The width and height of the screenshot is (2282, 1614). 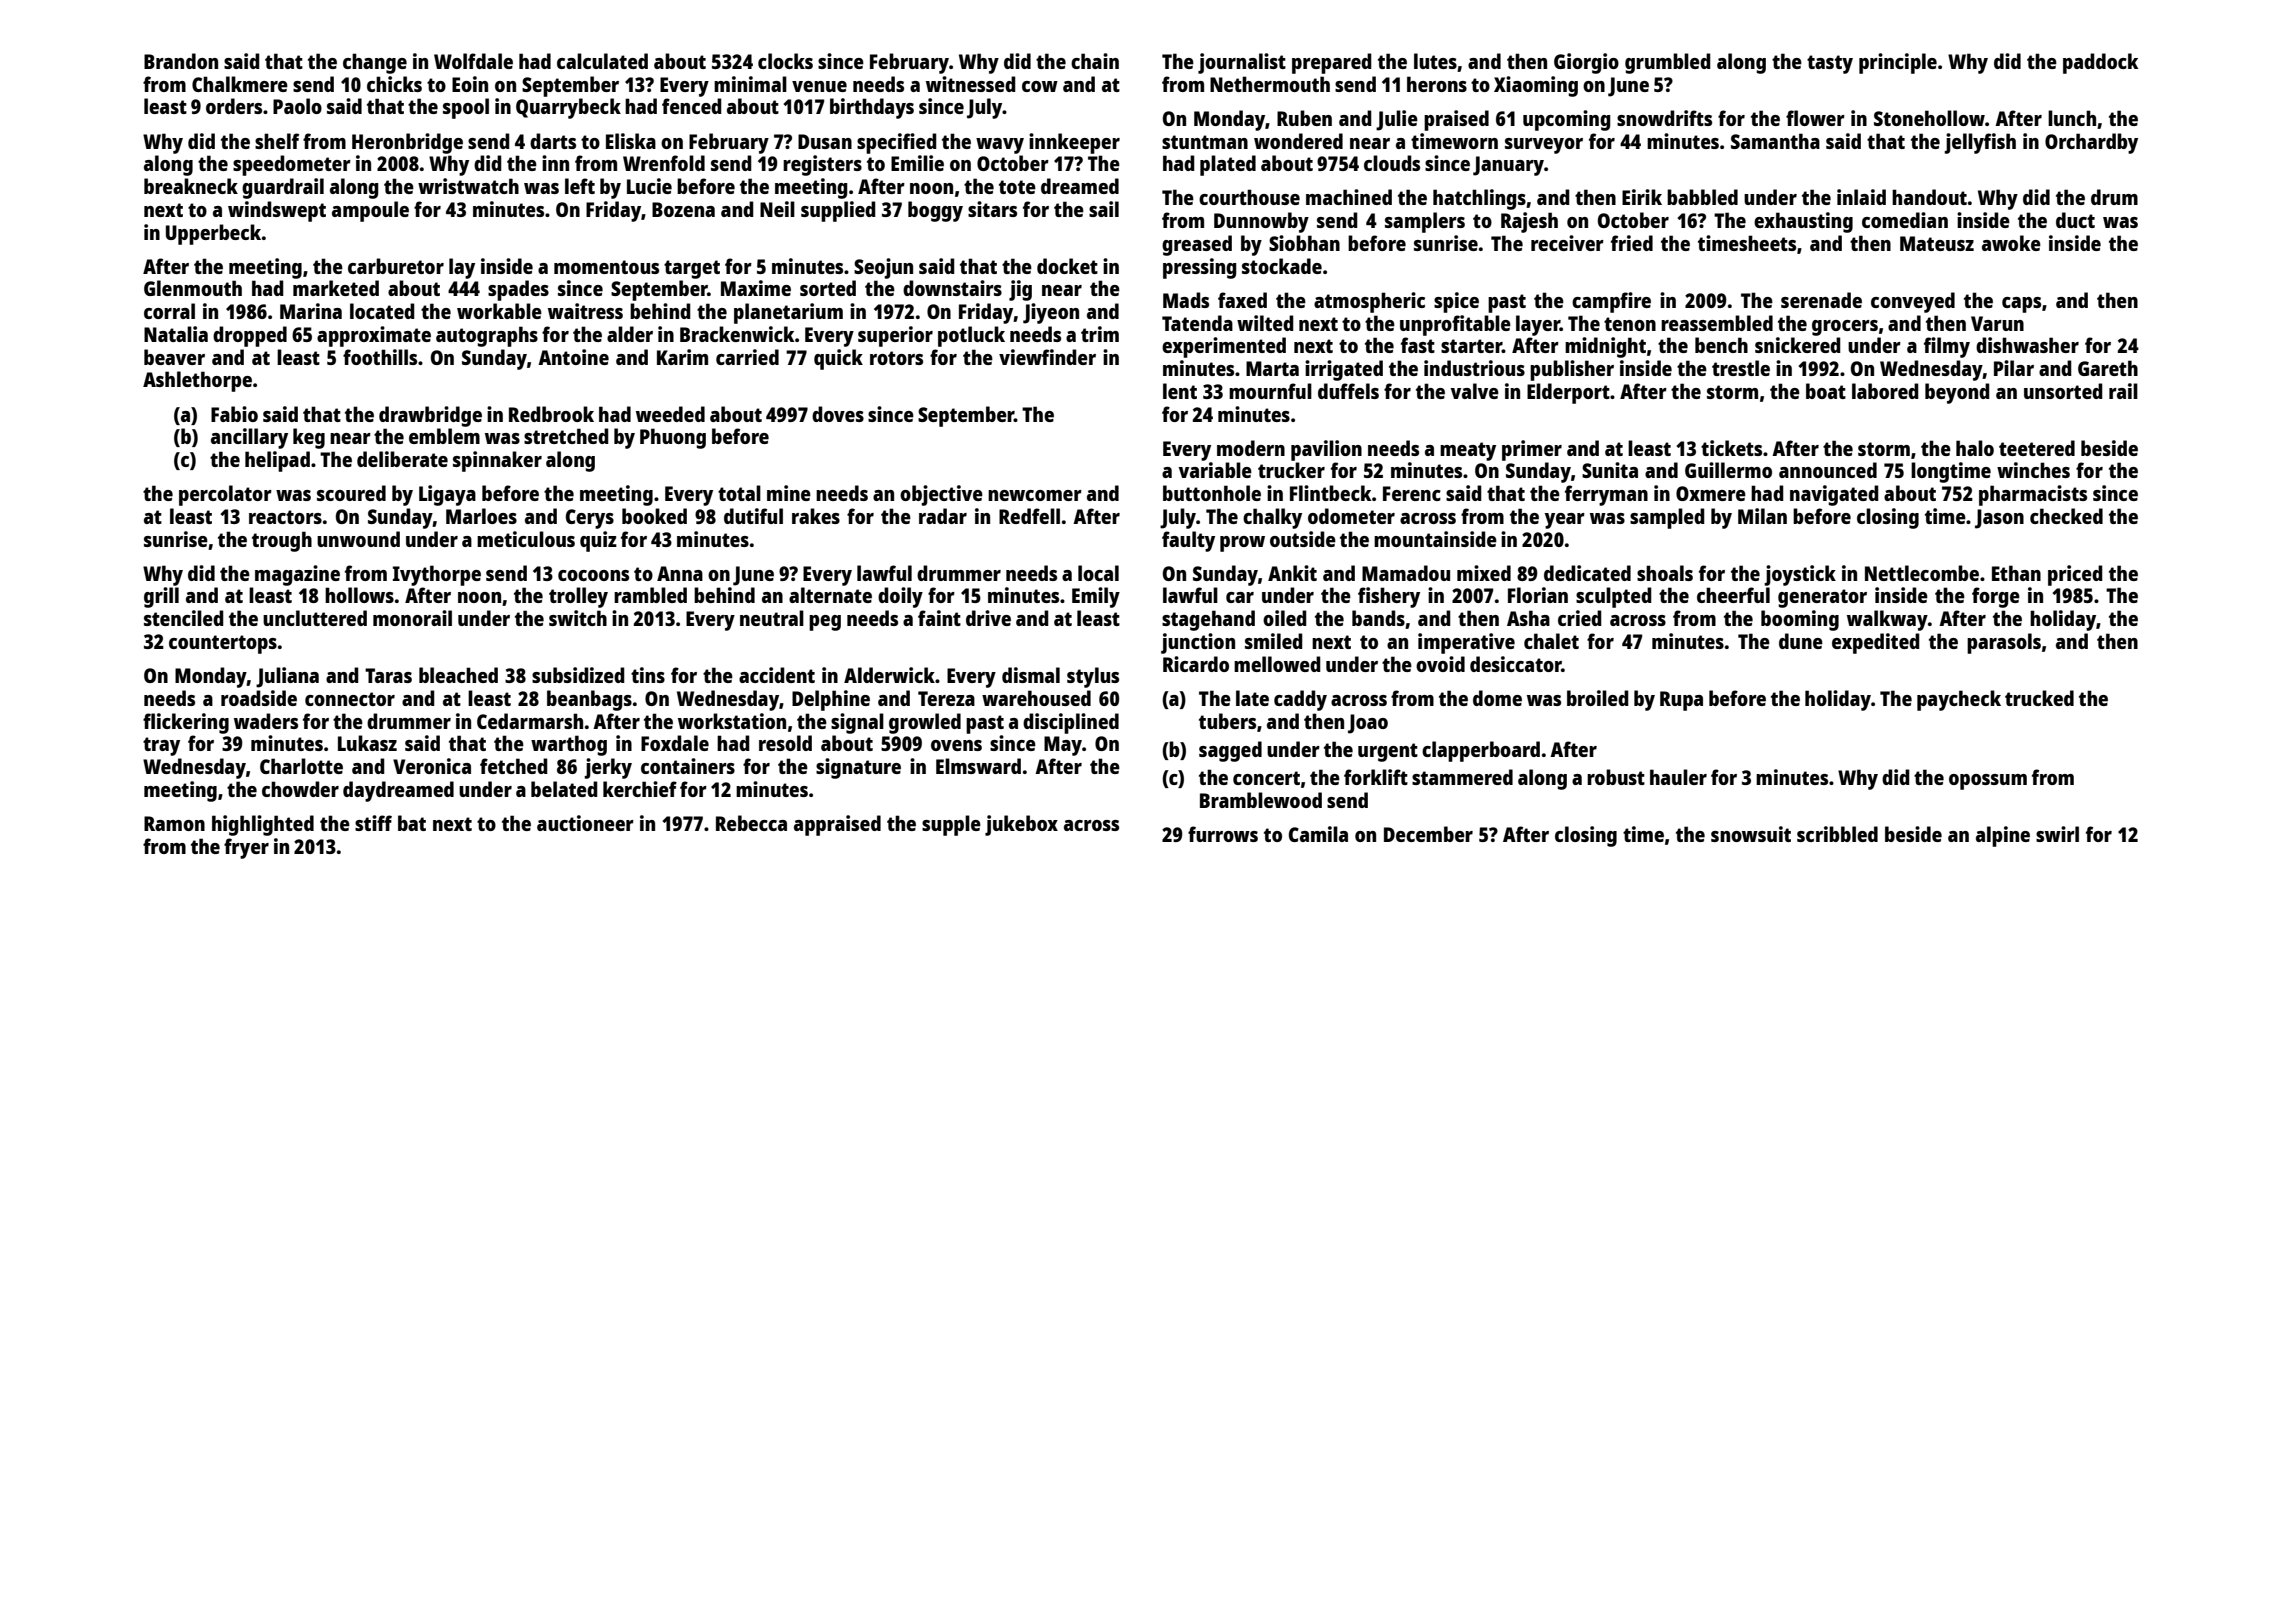 I want to click on clouds, so click(x=1392, y=163).
